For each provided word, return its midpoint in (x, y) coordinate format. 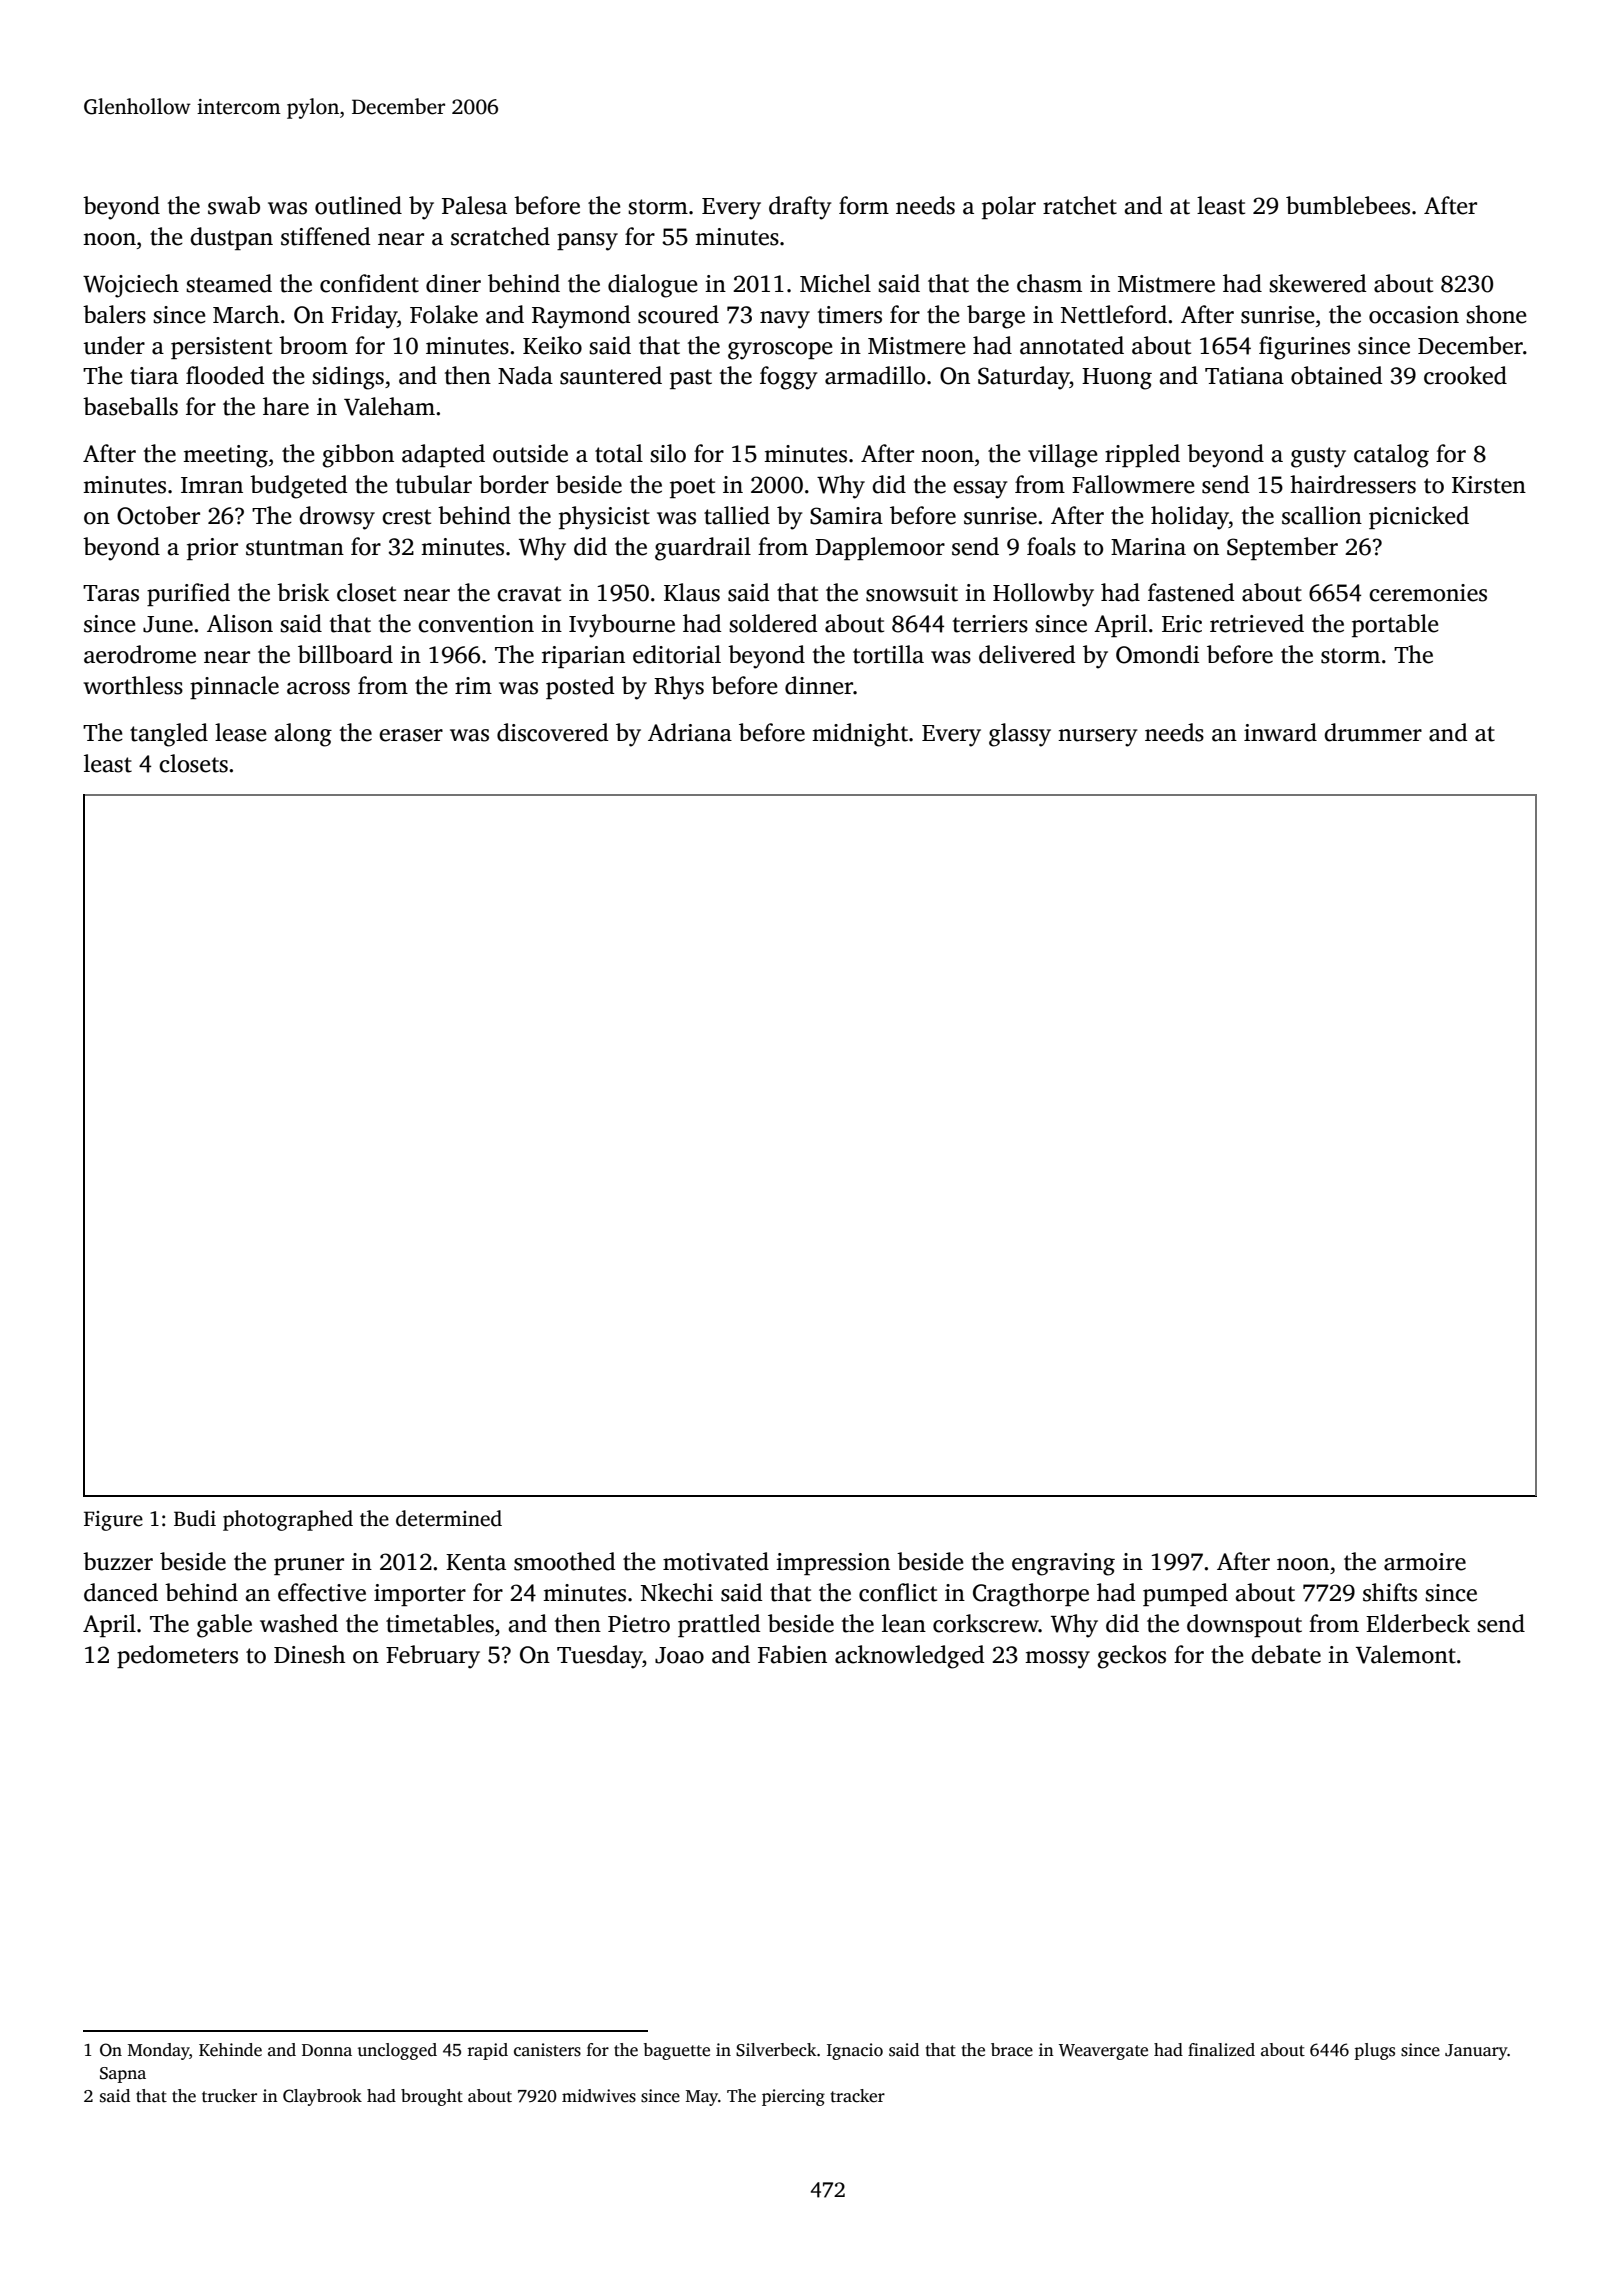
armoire (1425, 1562)
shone (1496, 314)
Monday (159, 2051)
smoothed (564, 1561)
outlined (358, 205)
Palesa (474, 205)
